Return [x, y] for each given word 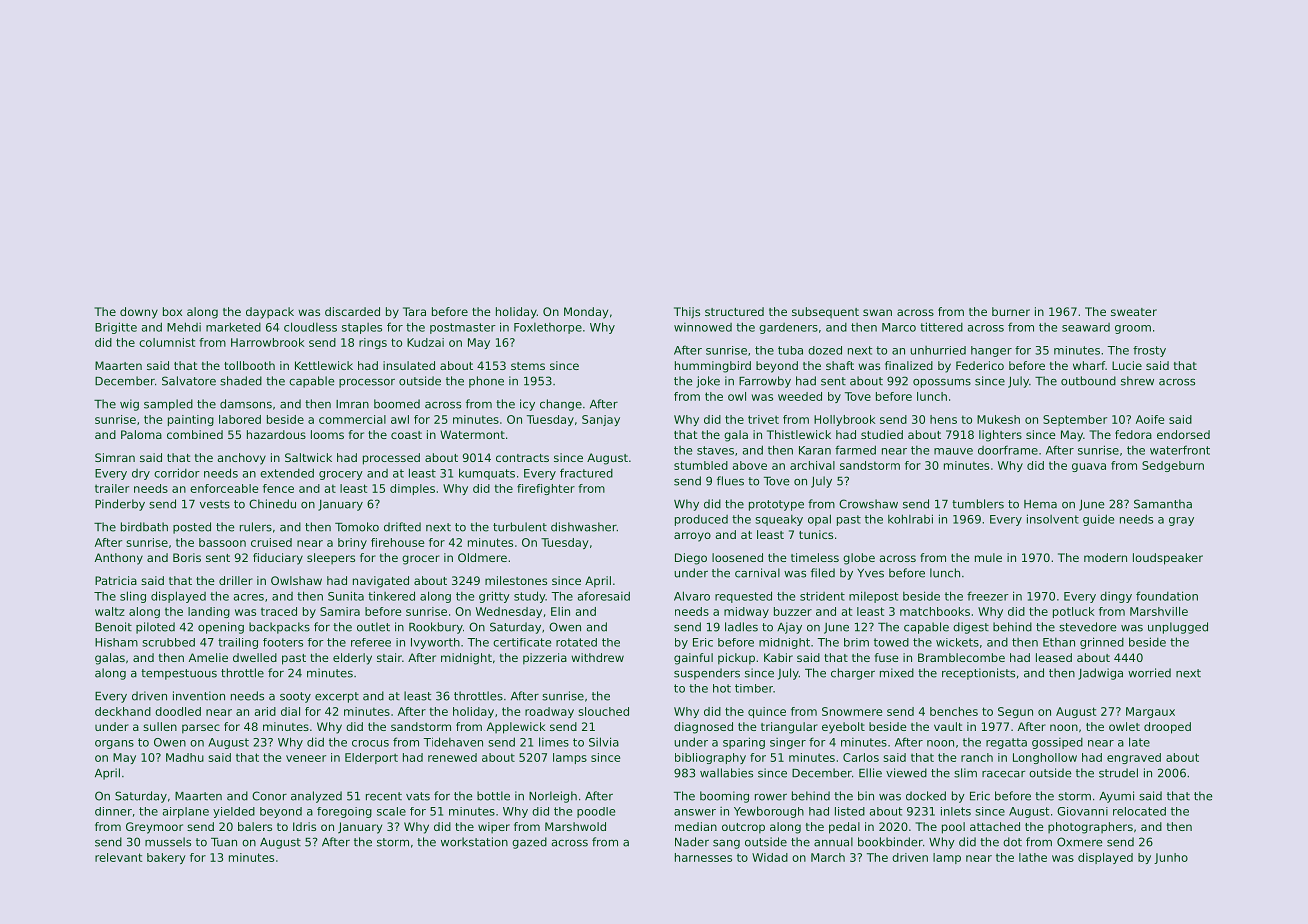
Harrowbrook [267, 342]
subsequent [825, 313]
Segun [1015, 712]
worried [1149, 673]
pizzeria [545, 659]
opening [221, 628]
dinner [113, 811]
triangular [789, 728]
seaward [1086, 327]
